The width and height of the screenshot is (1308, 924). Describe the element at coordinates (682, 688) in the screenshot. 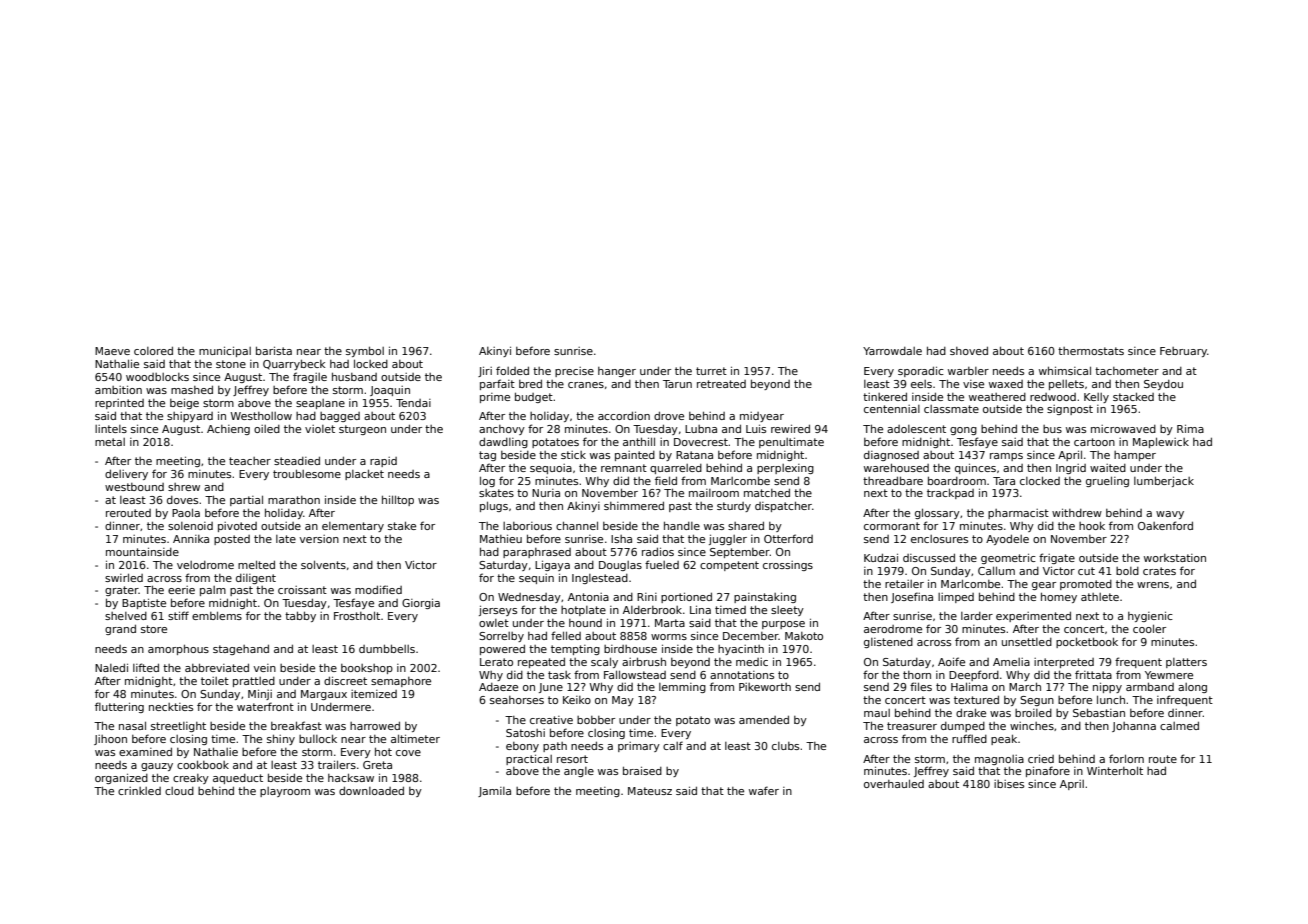

I see `lemming` at that location.
